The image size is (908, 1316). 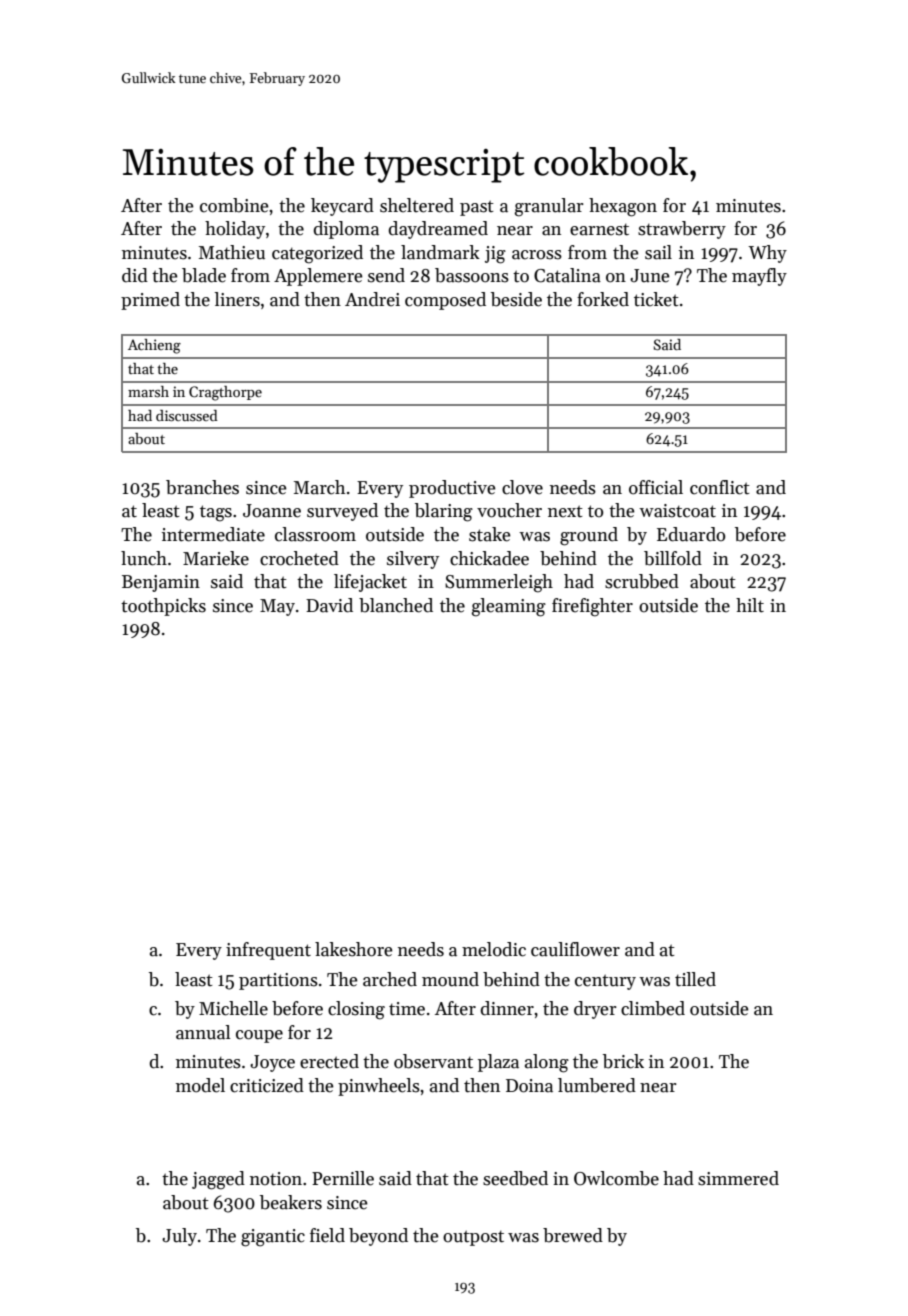 What do you see at coordinates (509, 607) in the image?
I see `gleaming` at bounding box center [509, 607].
